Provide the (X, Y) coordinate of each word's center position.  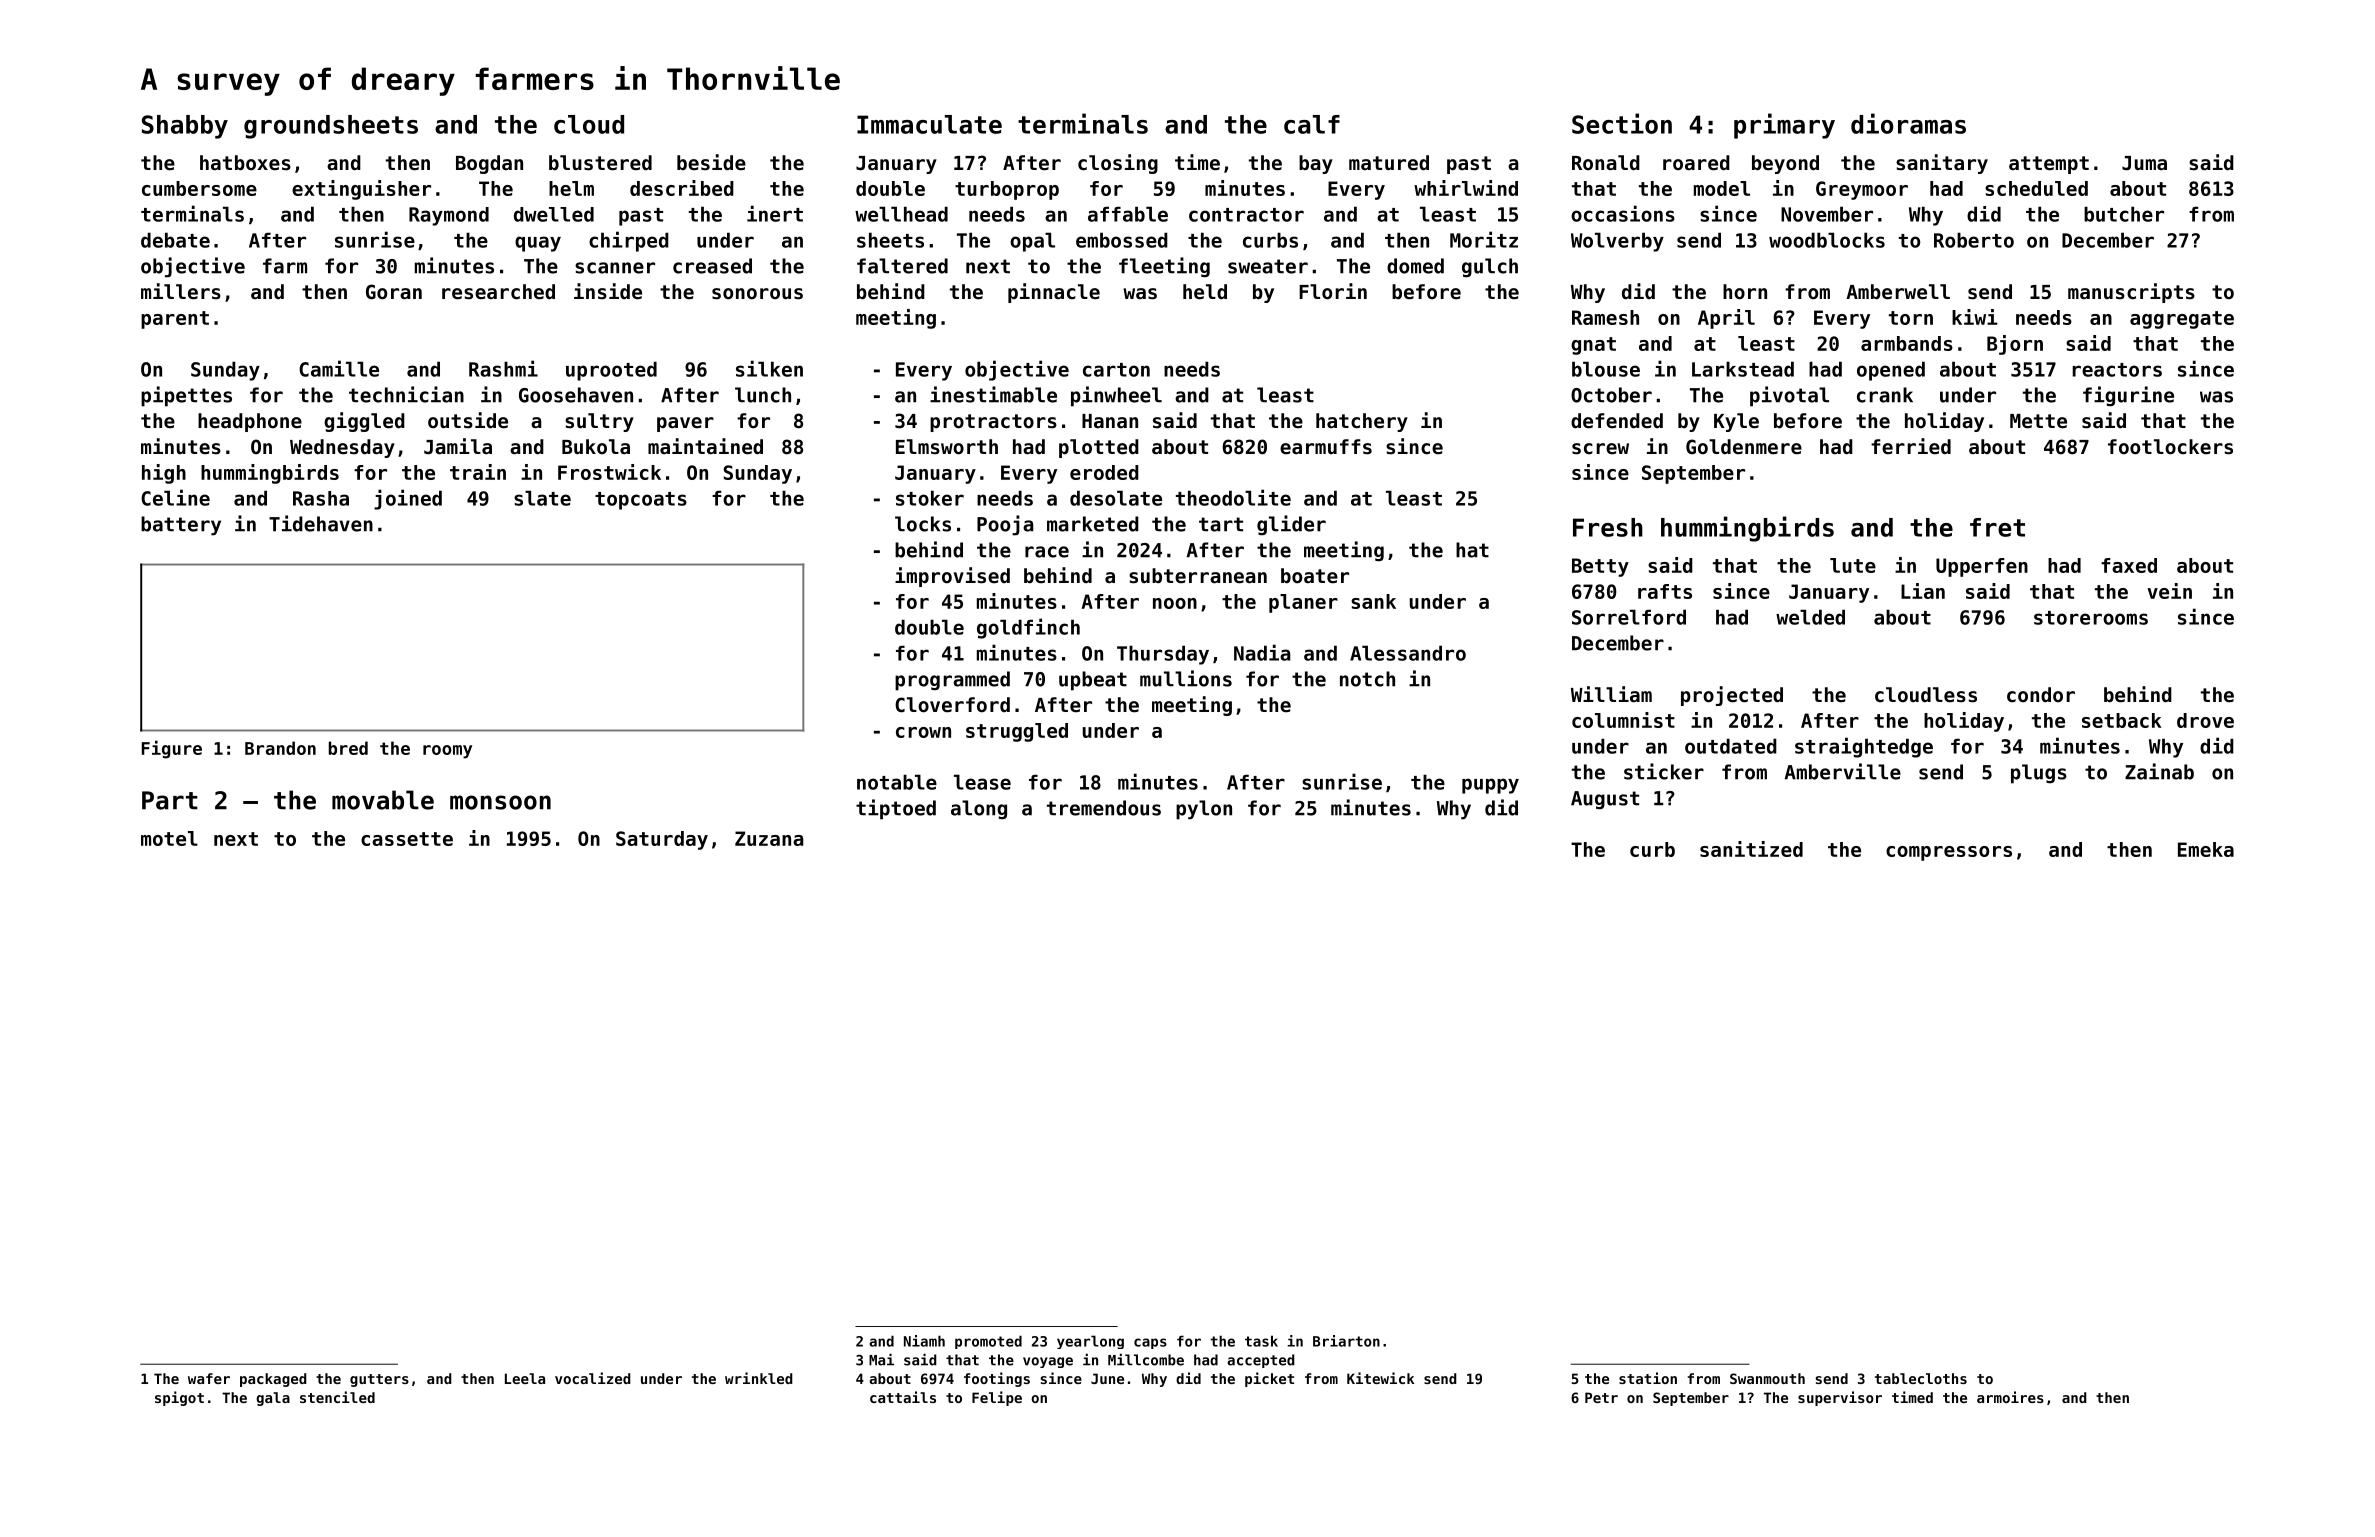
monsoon (500, 802)
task (1261, 1341)
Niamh (924, 1341)
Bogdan (489, 164)
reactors (2117, 370)
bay (1316, 164)
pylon (1204, 810)
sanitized (1751, 849)
